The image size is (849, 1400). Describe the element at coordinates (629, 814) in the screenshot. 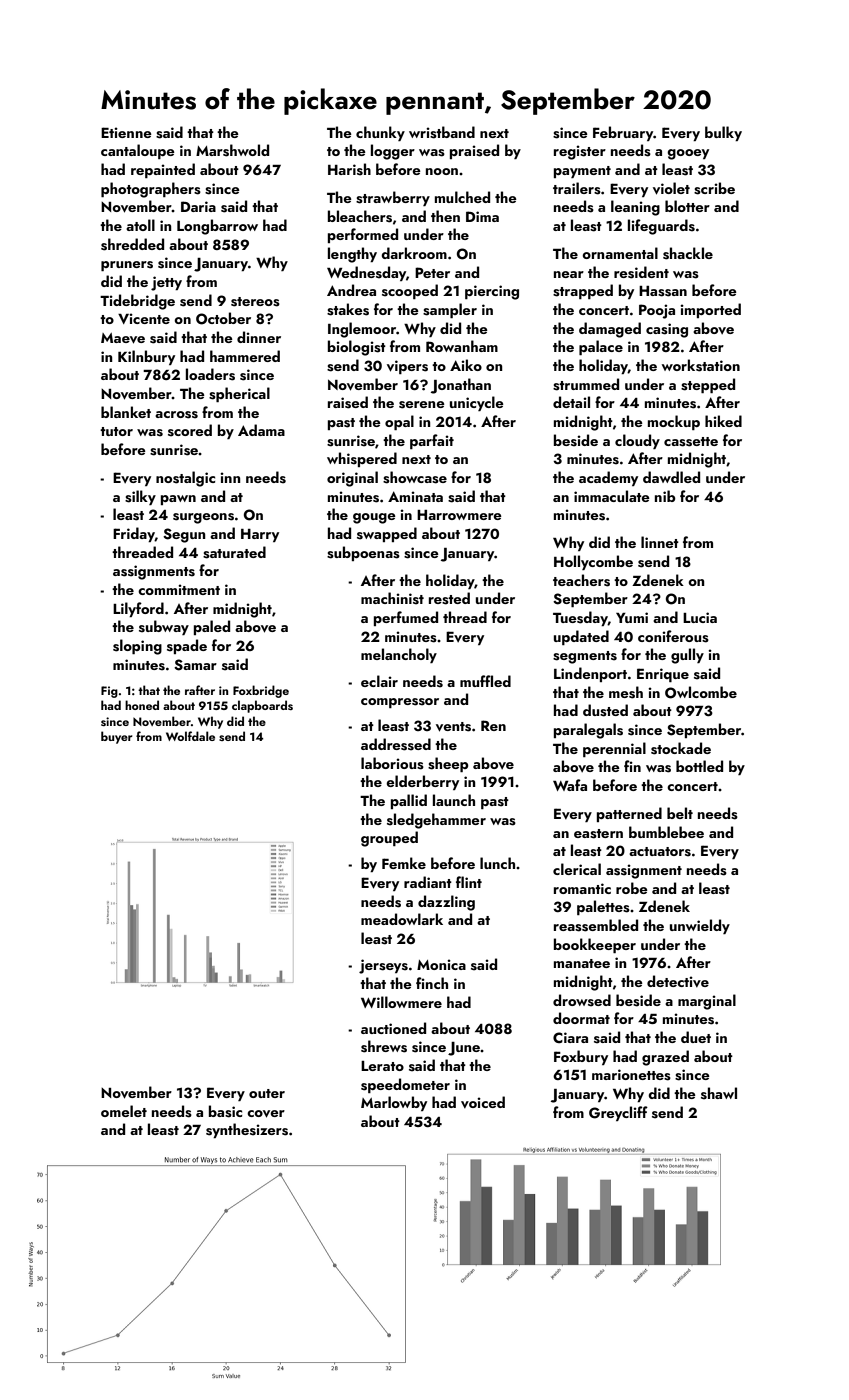

I see `patterned` at that location.
